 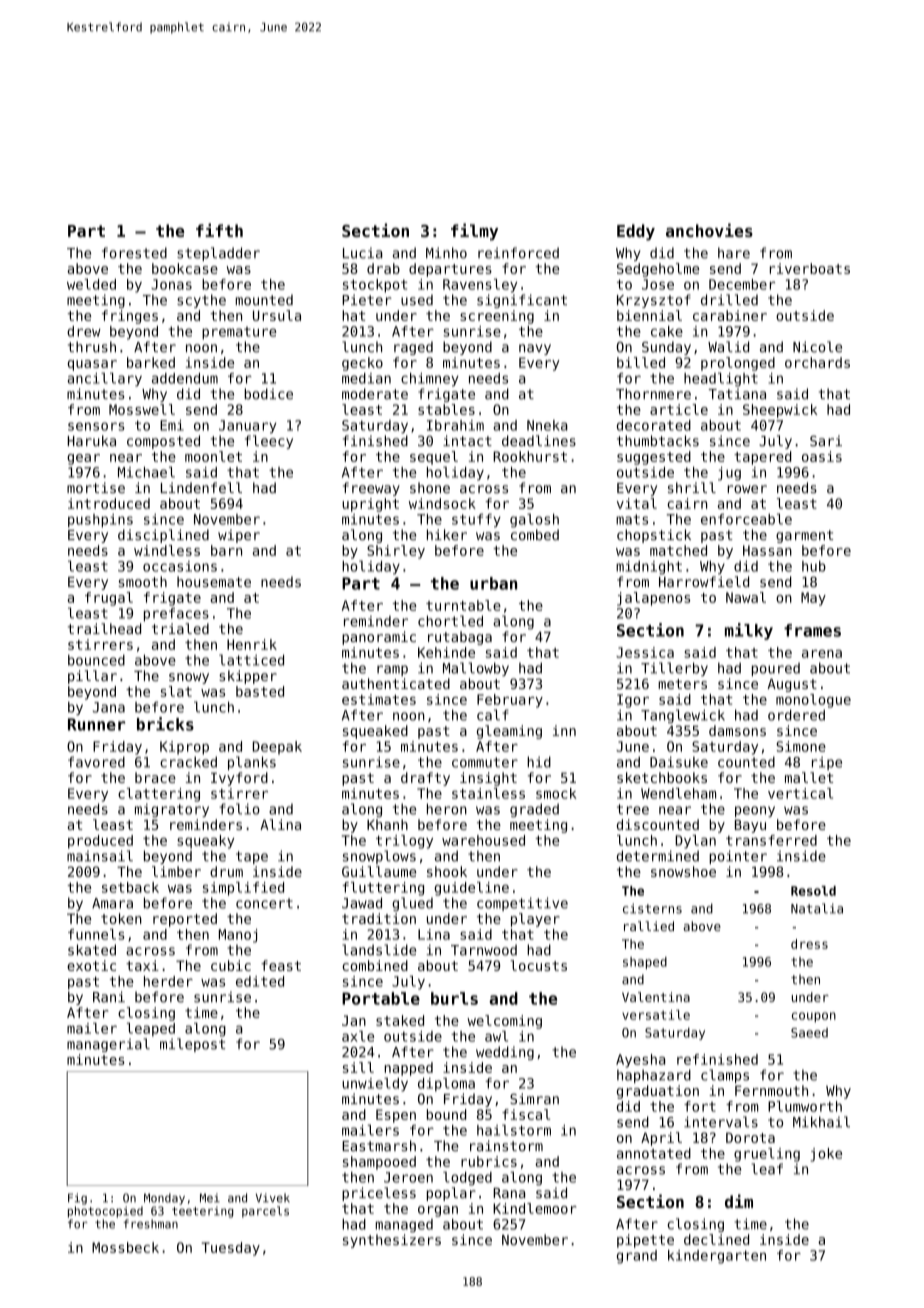 What do you see at coordinates (480, 286) in the screenshot?
I see `Ravensley` at bounding box center [480, 286].
